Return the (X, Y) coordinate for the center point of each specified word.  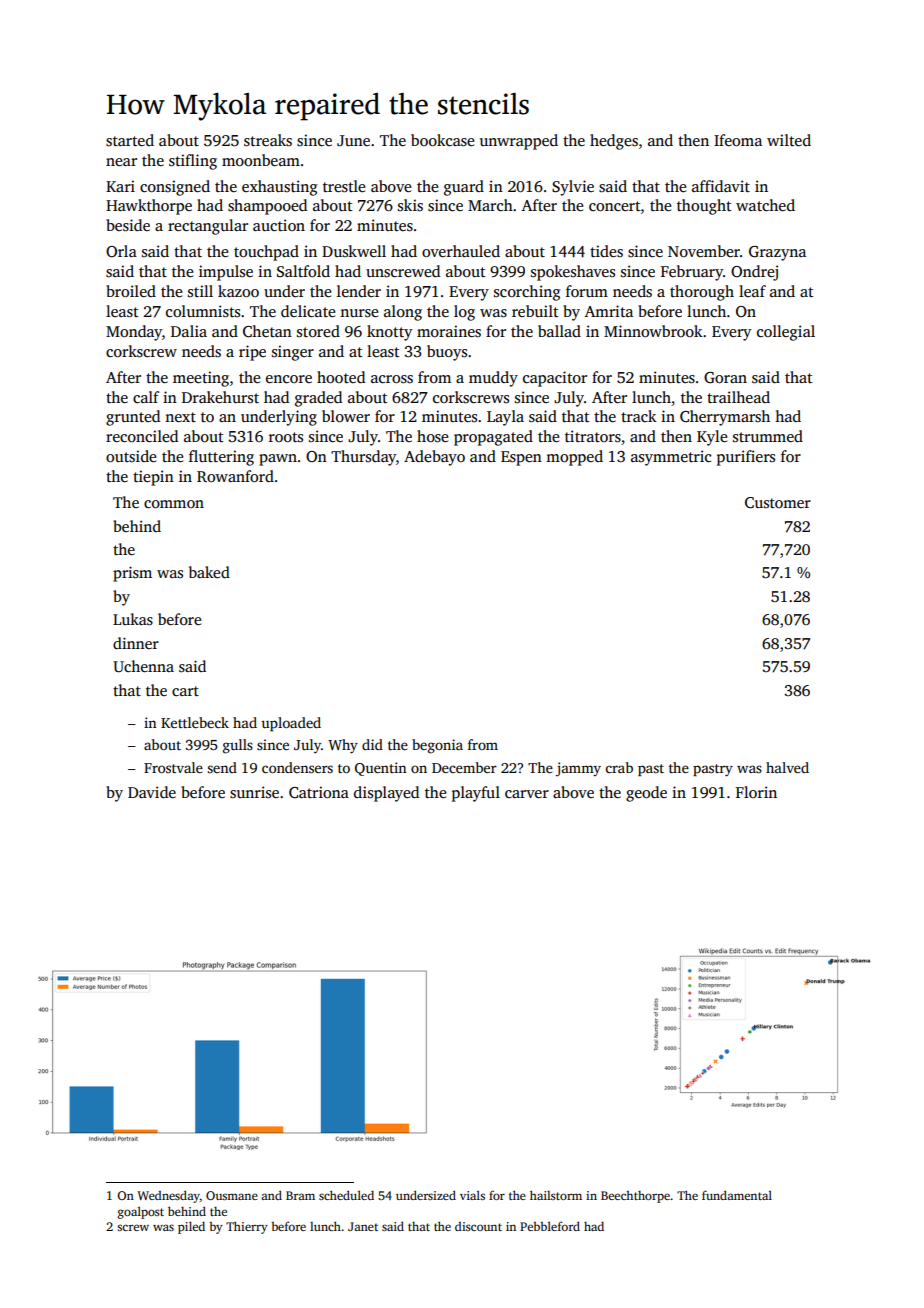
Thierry (247, 1227)
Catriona (319, 792)
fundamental (737, 1195)
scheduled (346, 1195)
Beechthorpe (635, 1196)
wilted (789, 140)
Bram (300, 1195)
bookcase (442, 140)
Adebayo (434, 458)
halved (787, 767)
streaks (268, 140)
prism (132, 574)
